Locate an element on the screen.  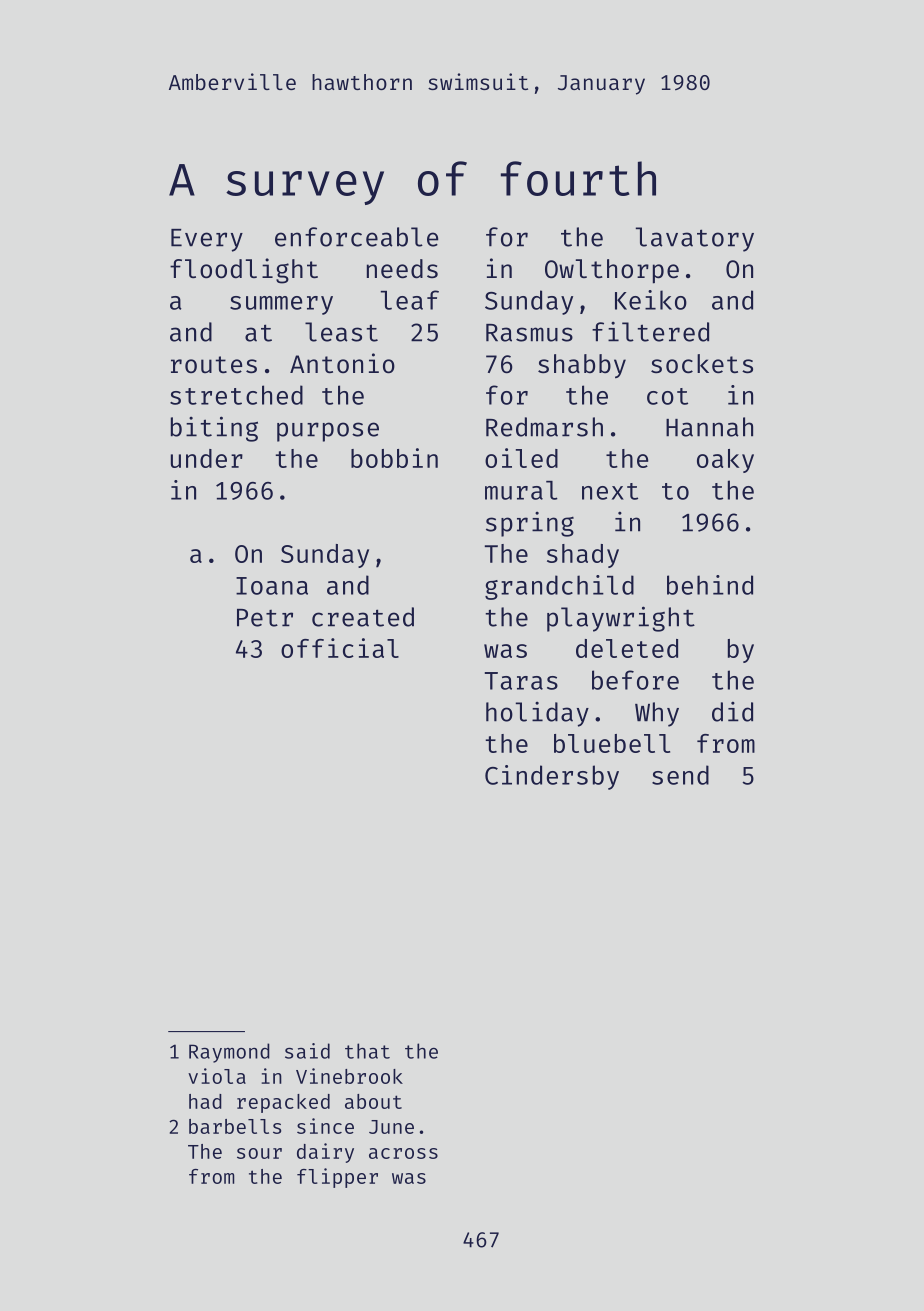
Why is located at coordinates (657, 714).
